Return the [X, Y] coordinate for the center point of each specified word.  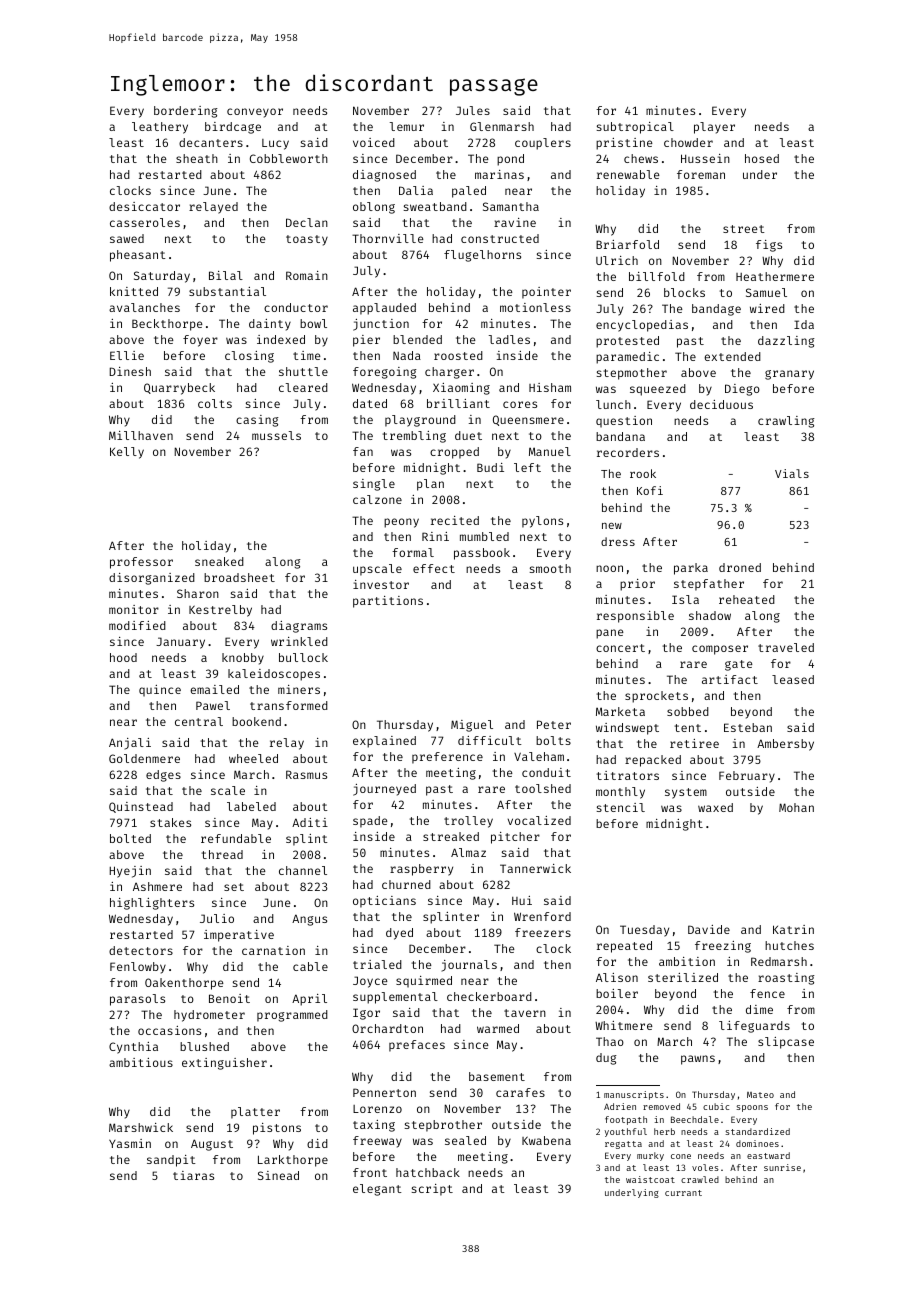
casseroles [145, 222]
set [234, 887]
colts [215, 403]
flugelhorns [482, 256]
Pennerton [384, 1092]
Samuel [766, 292]
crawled [700, 1179]
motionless [535, 307]
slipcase [786, 1043]
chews [641, 158]
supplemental [395, 998]
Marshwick [141, 1127]
